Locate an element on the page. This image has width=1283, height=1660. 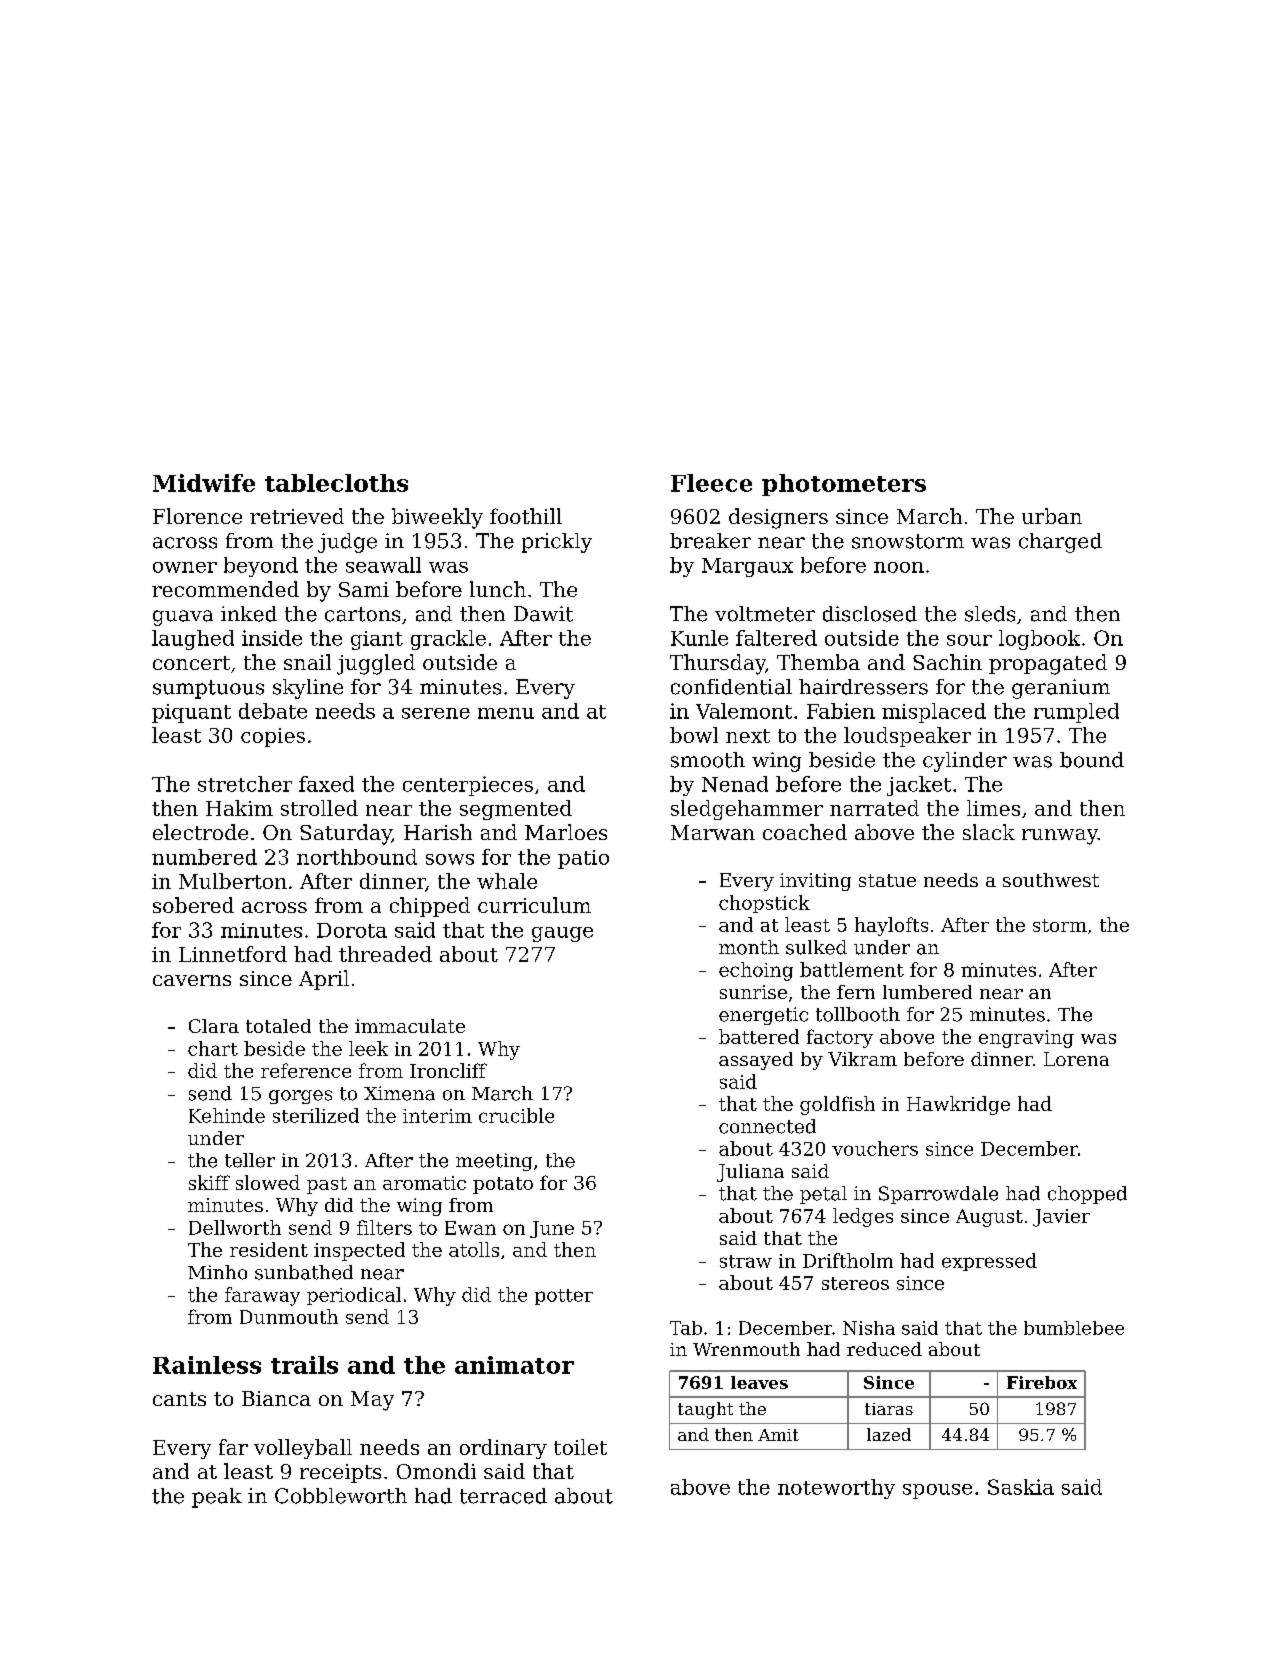
inked is located at coordinates (249, 614).
